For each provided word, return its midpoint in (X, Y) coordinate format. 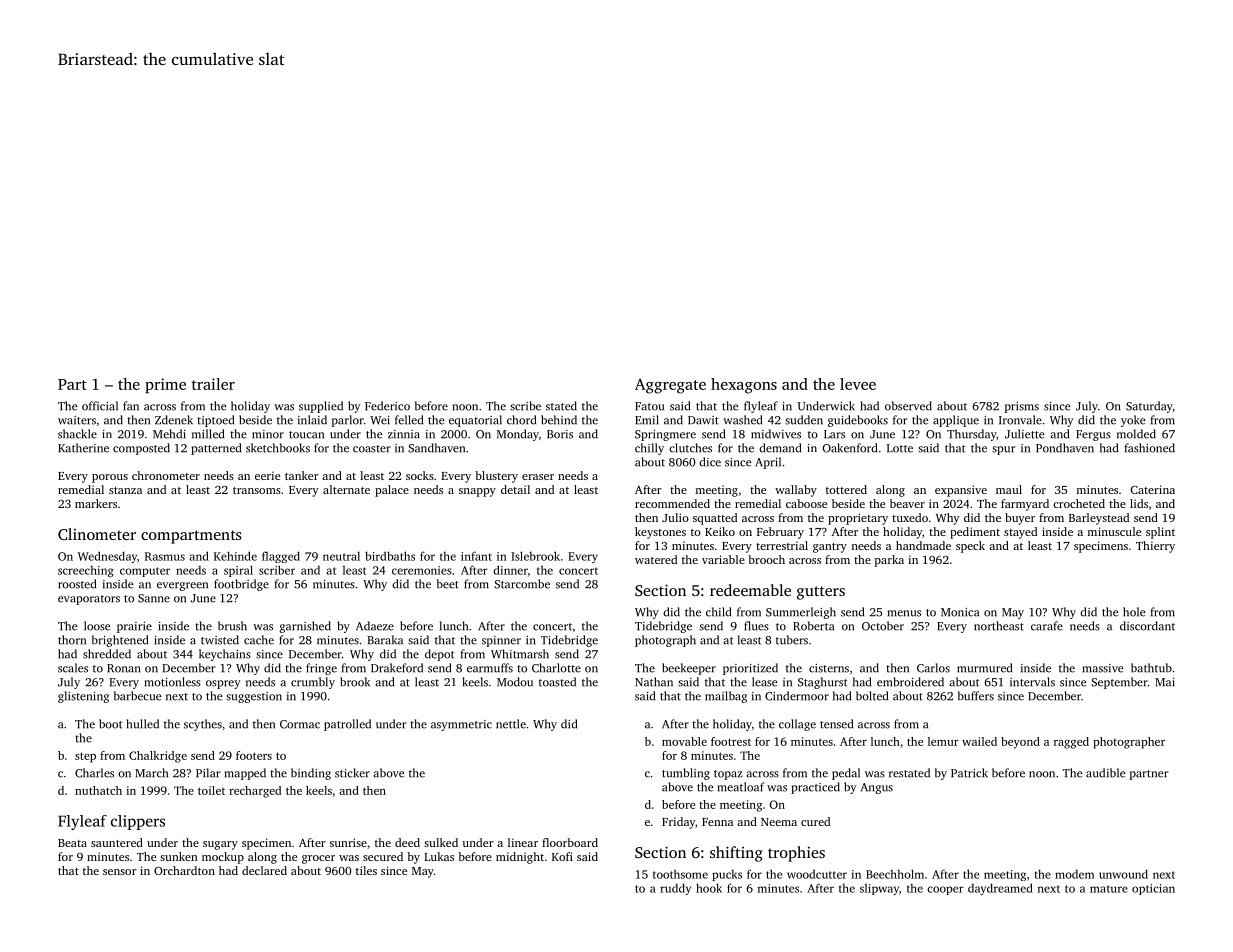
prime (165, 385)
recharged (255, 792)
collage (797, 725)
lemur (943, 741)
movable (684, 741)
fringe (321, 669)
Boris (560, 434)
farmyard (1025, 505)
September (1119, 683)
